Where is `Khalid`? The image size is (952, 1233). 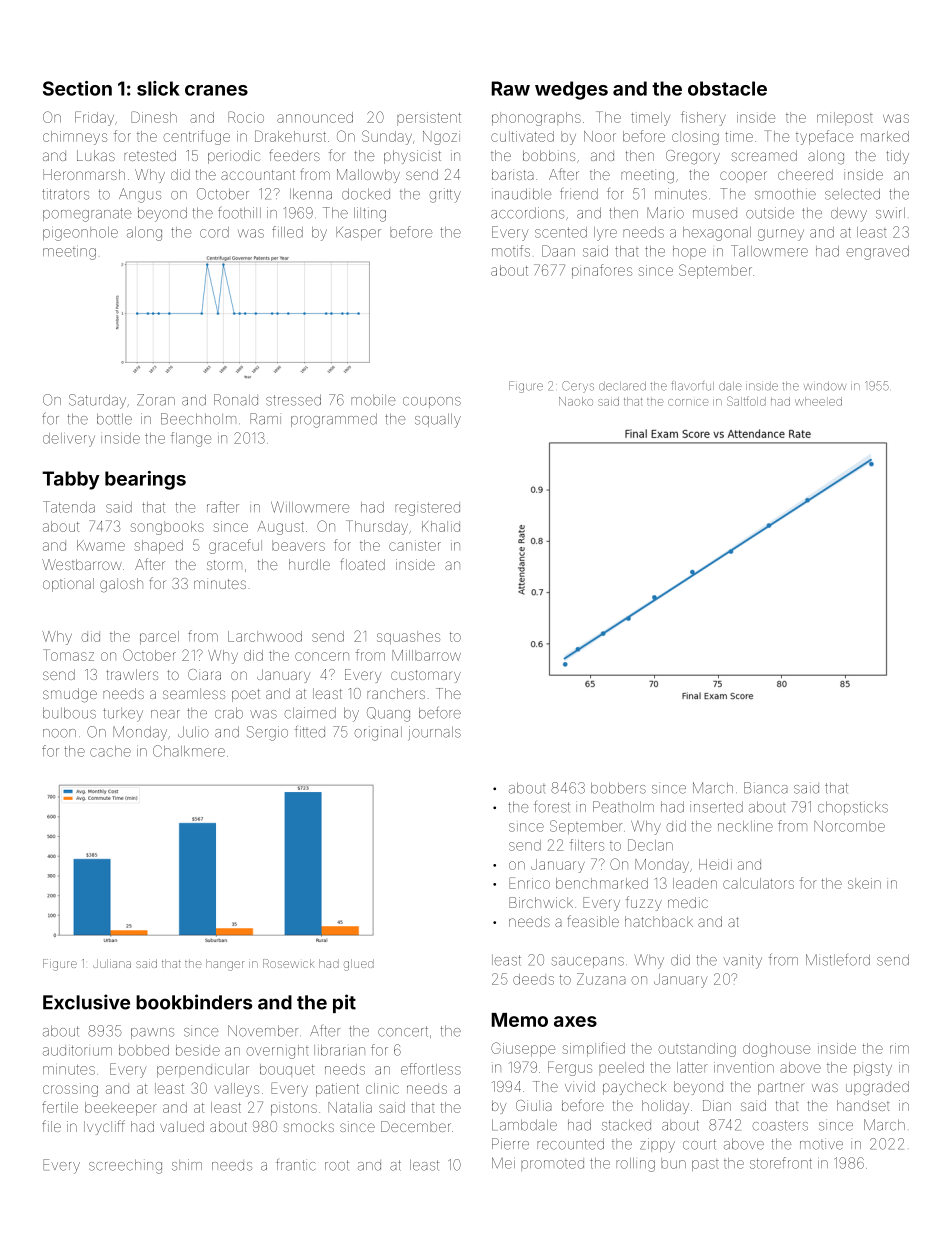
Khalid is located at coordinates (441, 526).
